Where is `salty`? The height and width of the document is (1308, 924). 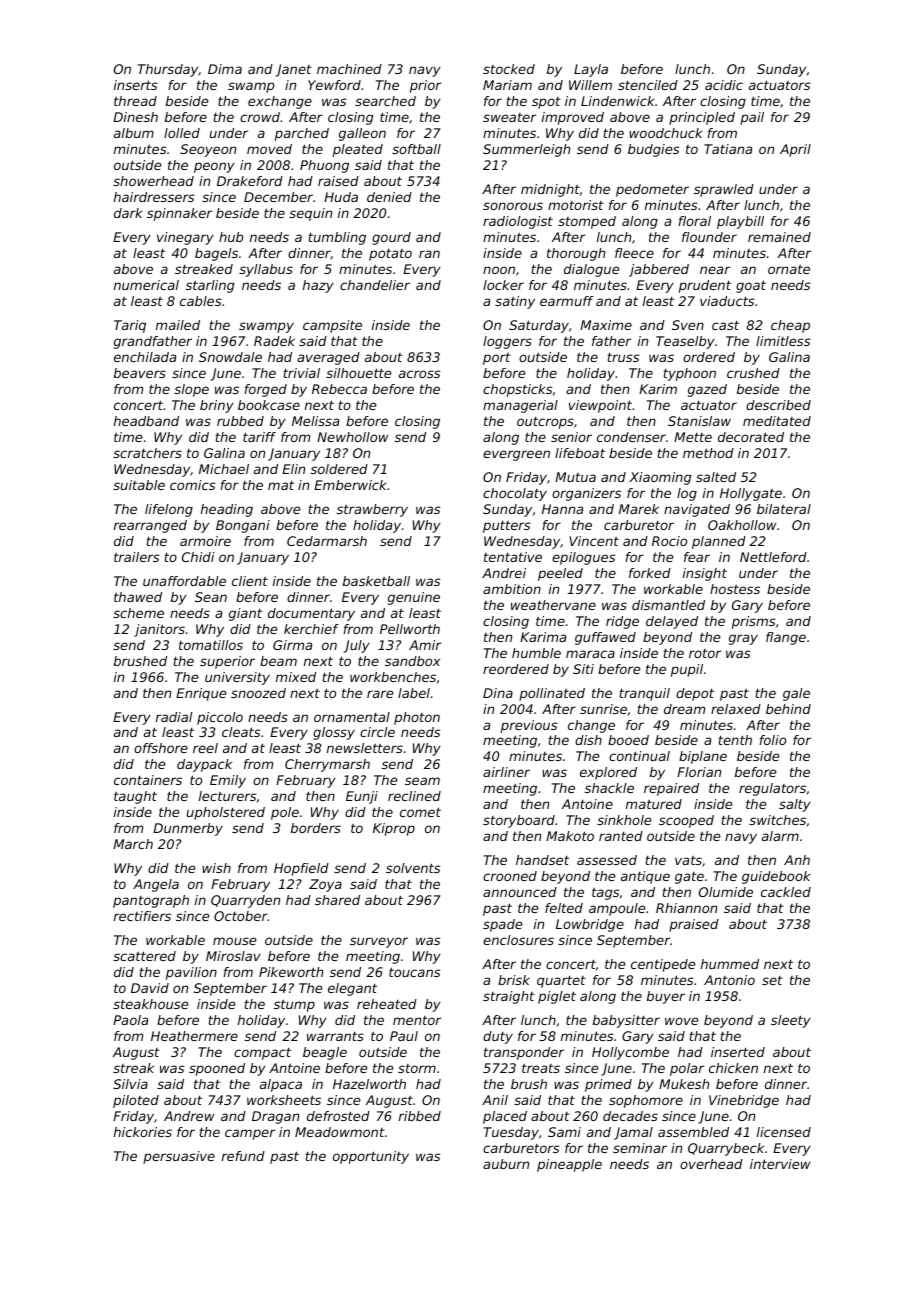
salty is located at coordinates (795, 805).
